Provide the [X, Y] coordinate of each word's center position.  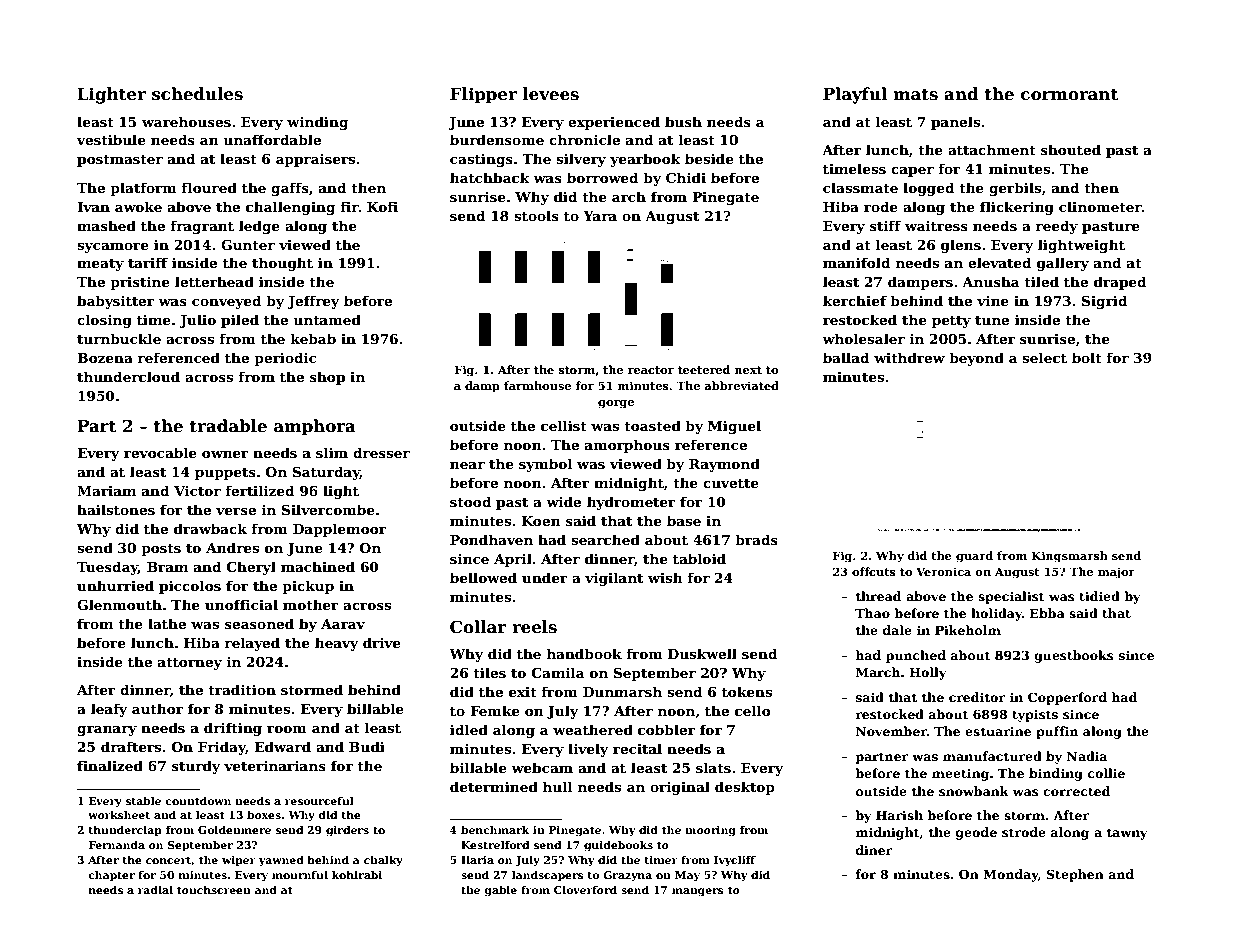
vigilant [614, 579]
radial [155, 889]
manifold [856, 262]
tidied [1099, 596]
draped [1120, 283]
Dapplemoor [339, 530]
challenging [290, 208]
